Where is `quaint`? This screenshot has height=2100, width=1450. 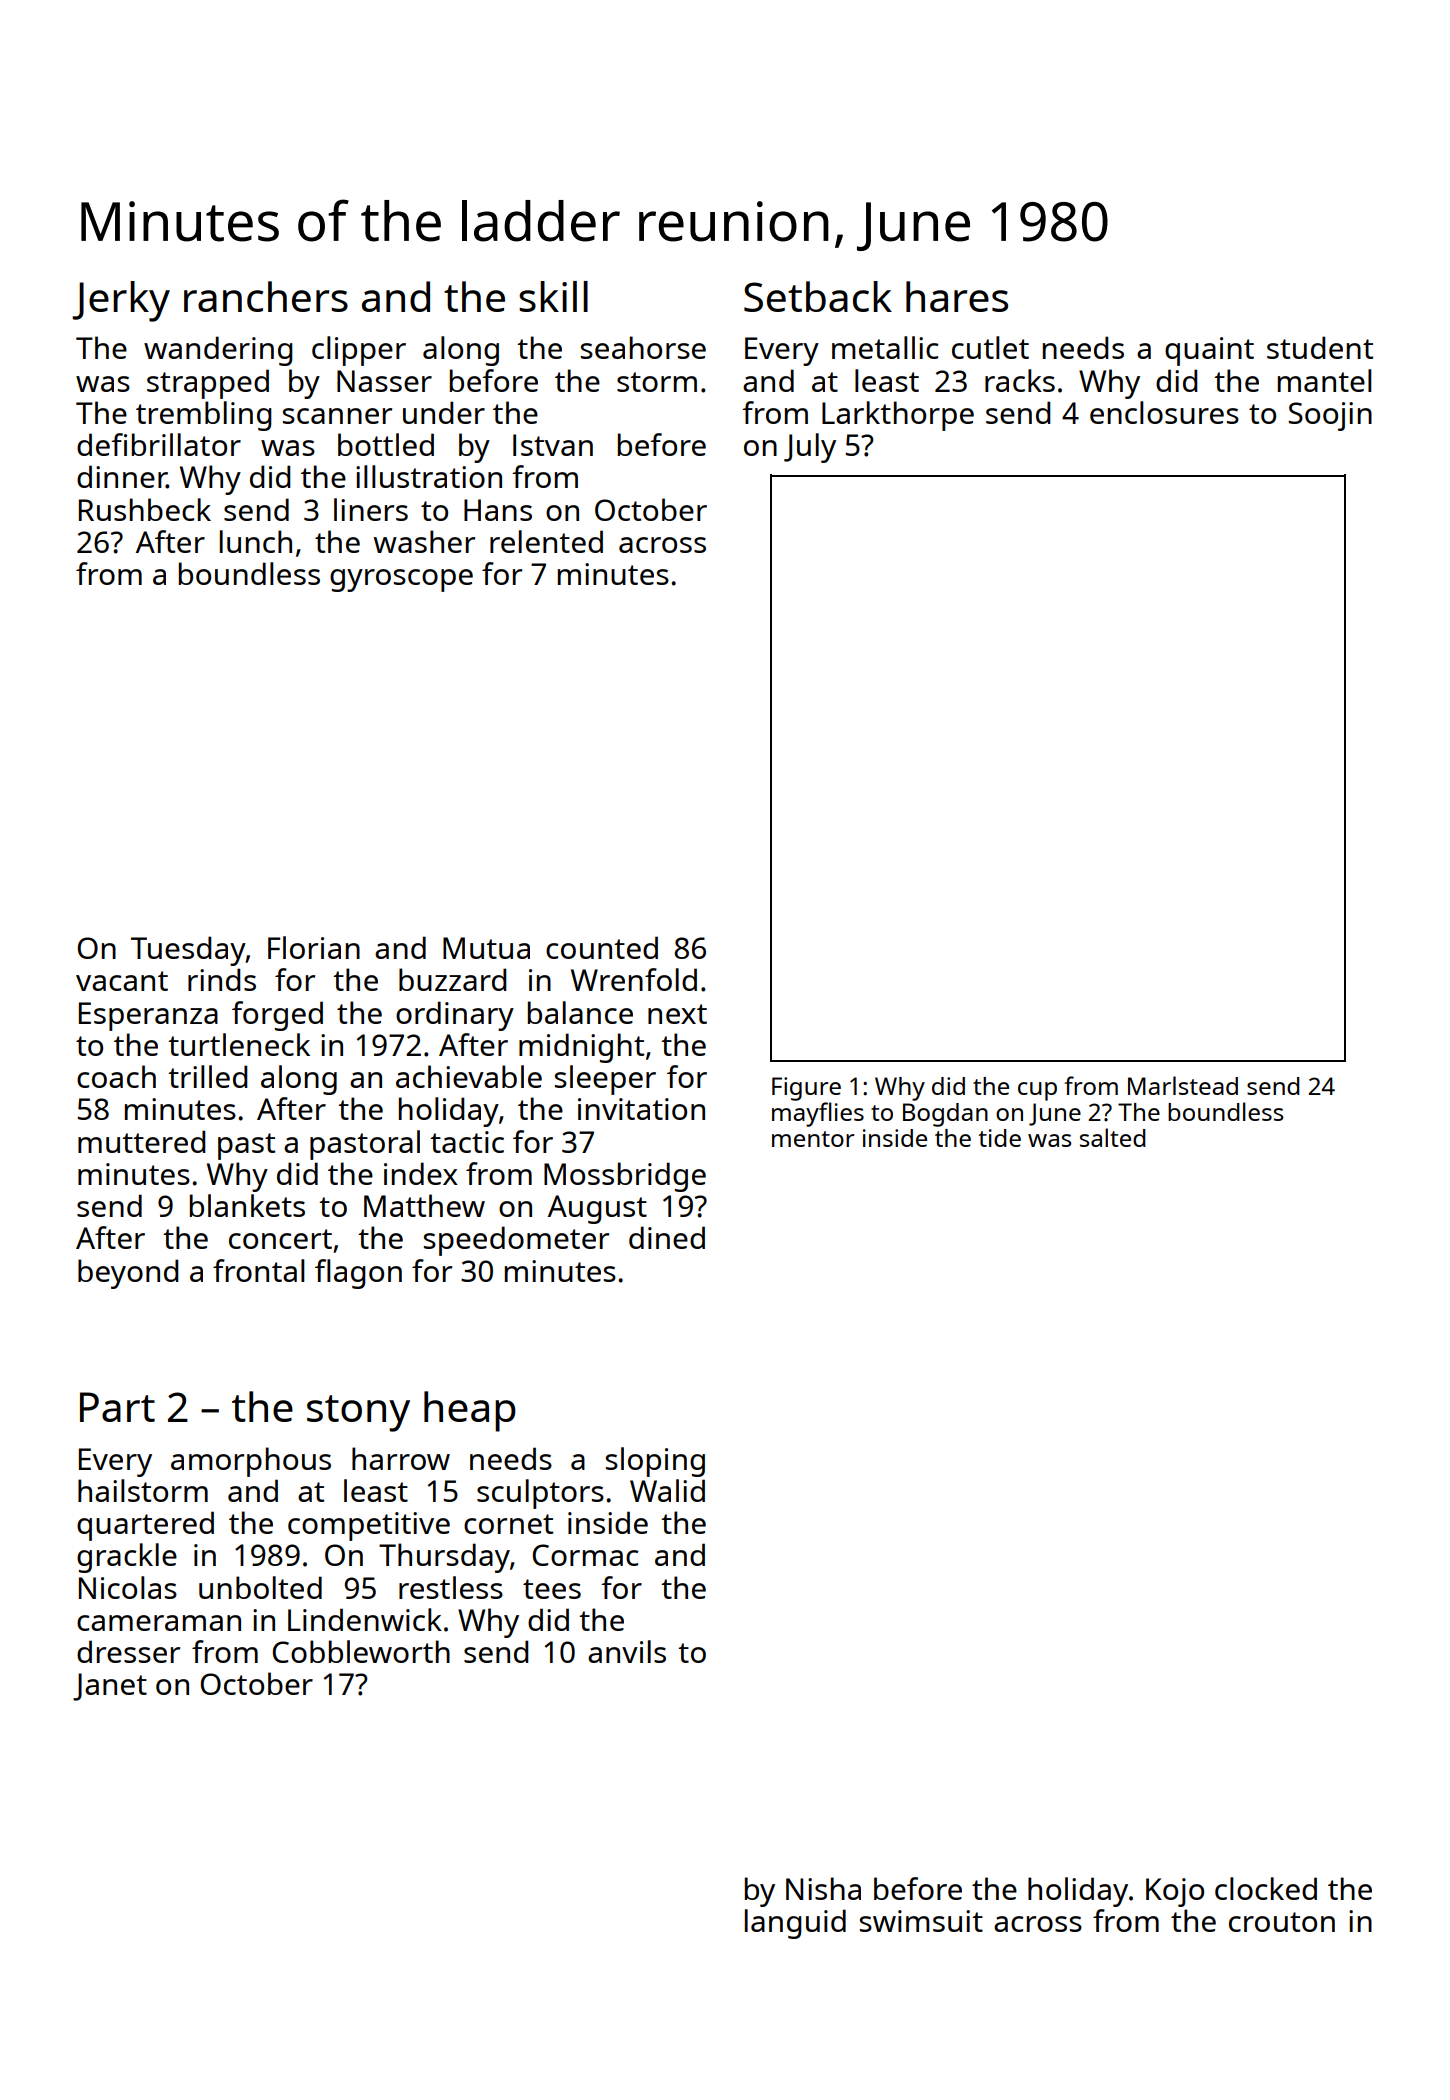
quaint is located at coordinates (1209, 351).
